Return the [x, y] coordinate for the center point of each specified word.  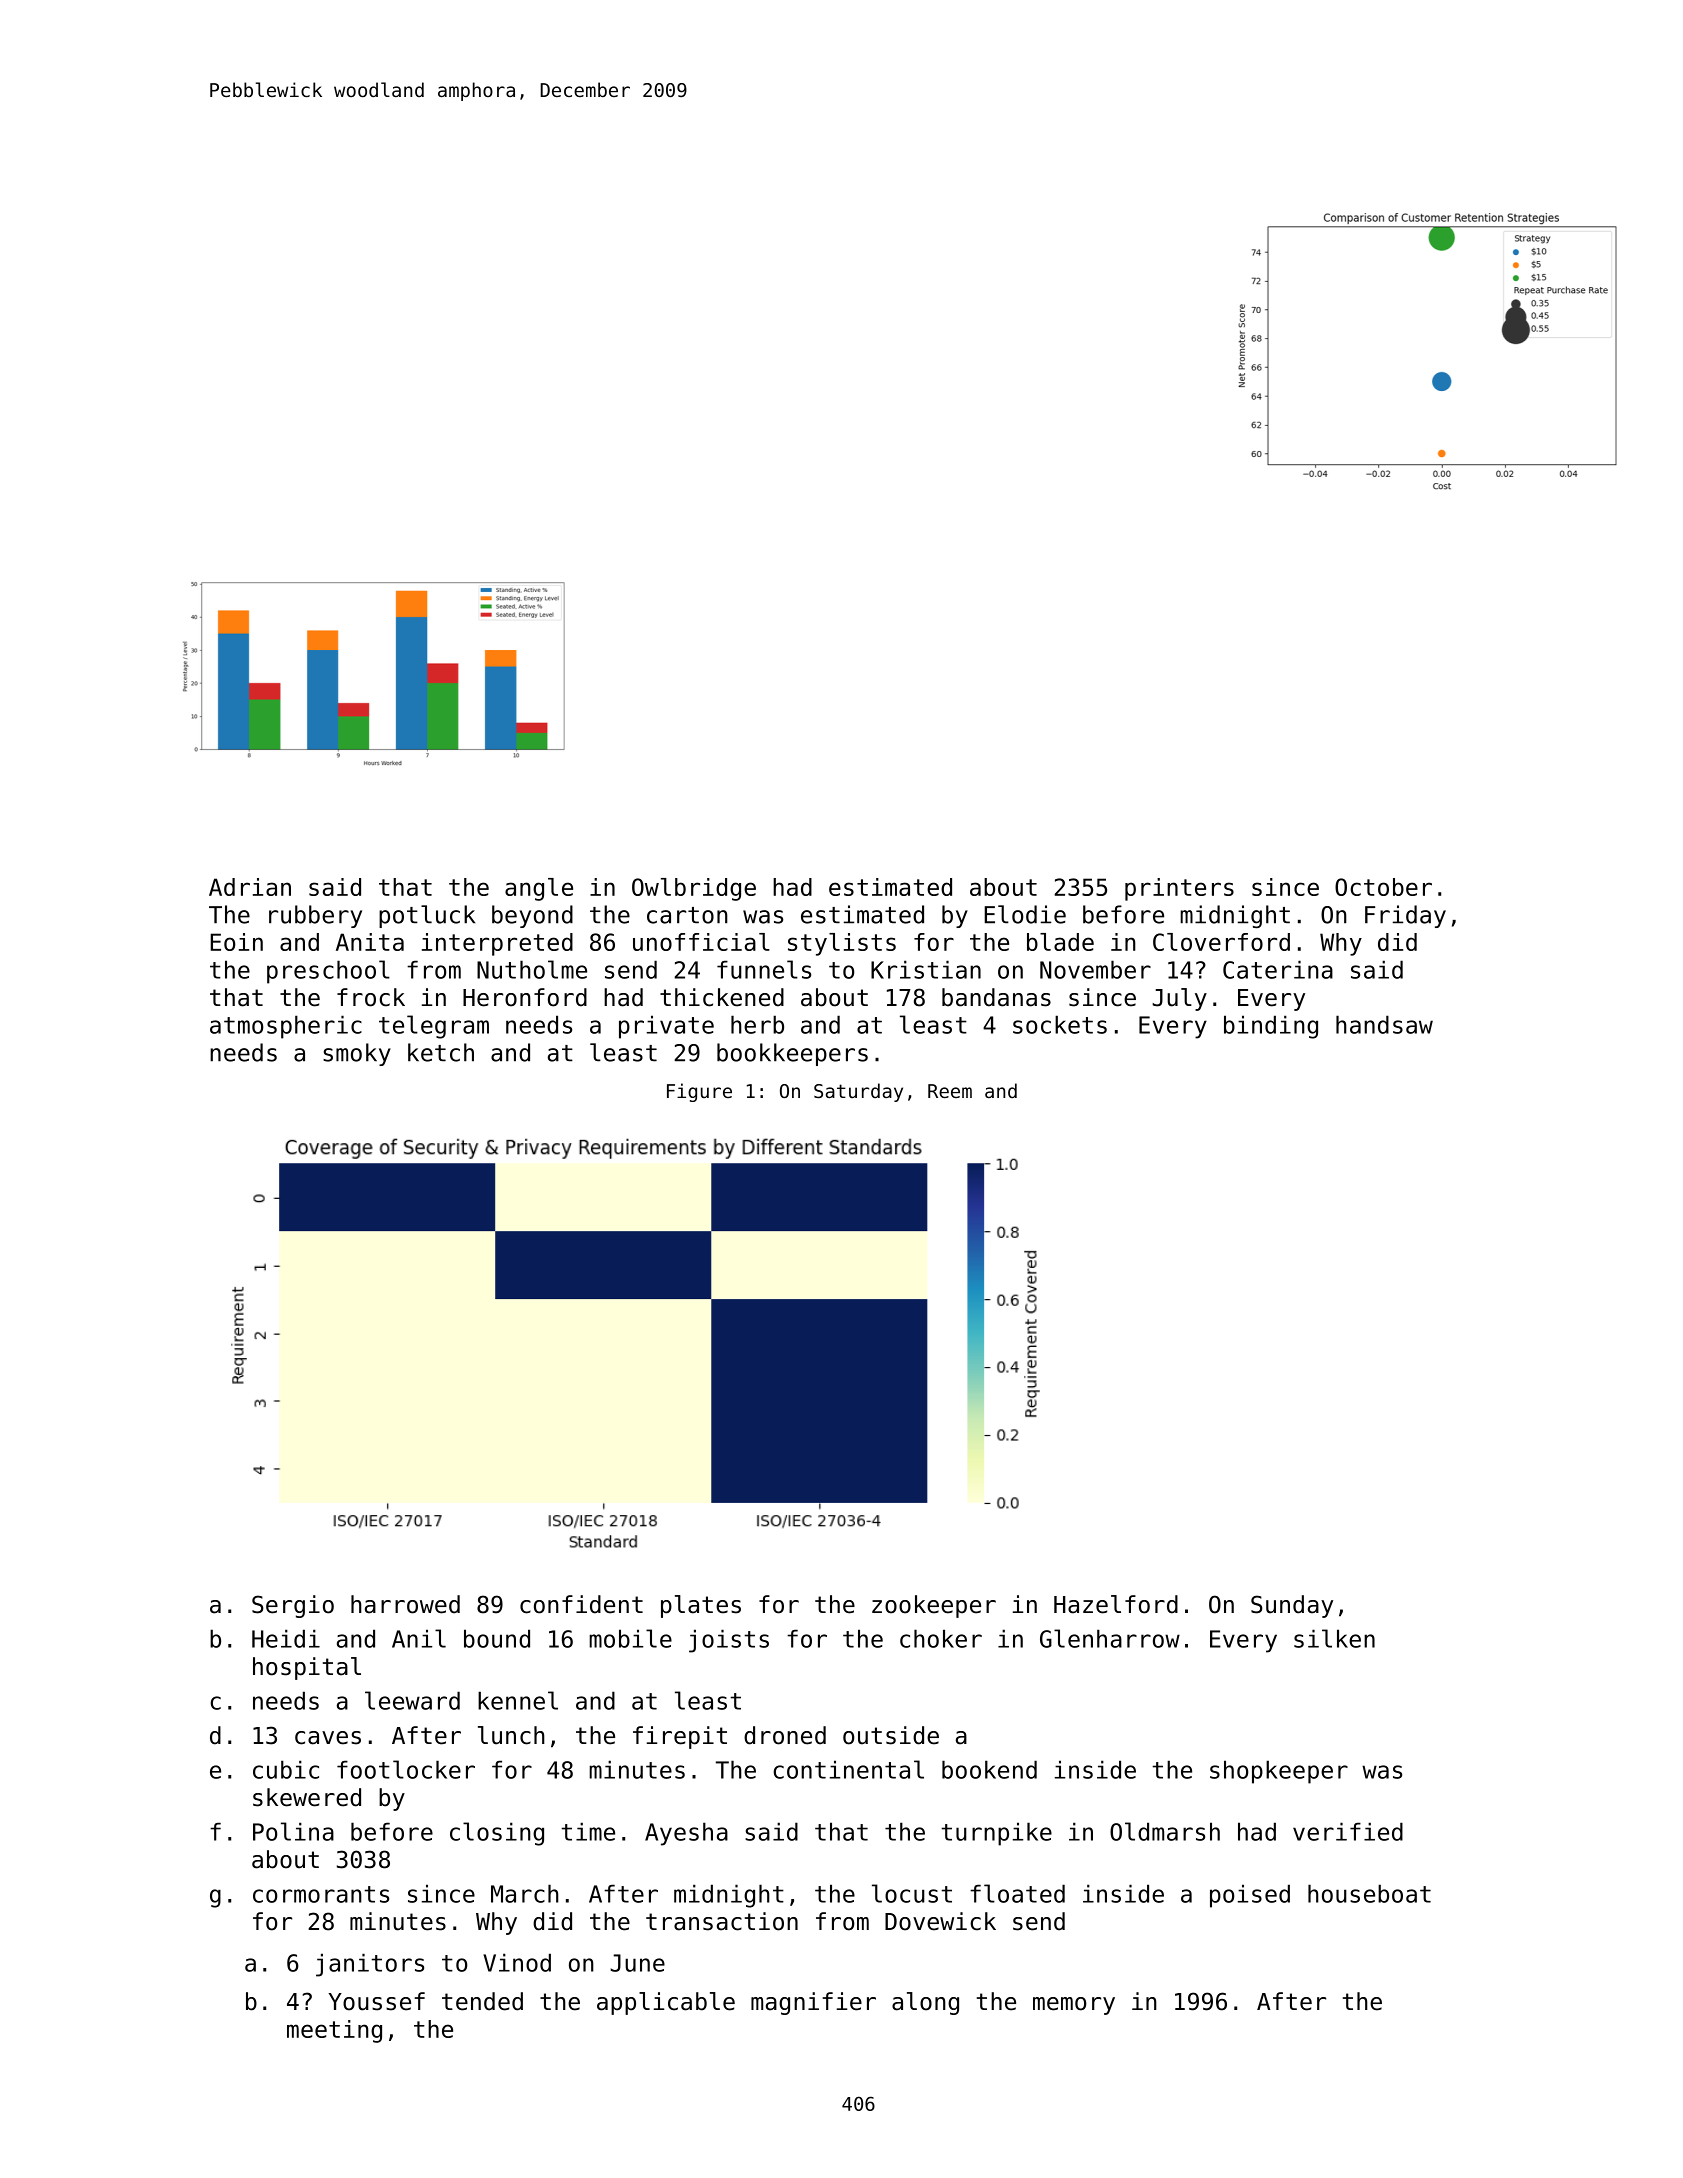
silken [1334, 1638]
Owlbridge [694, 889]
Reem [950, 1091]
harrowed [405, 1604]
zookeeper [934, 1606]
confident [581, 1604]
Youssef [376, 2001]
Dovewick [940, 1921]
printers [1179, 889]
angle [539, 889]
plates [701, 1606]
